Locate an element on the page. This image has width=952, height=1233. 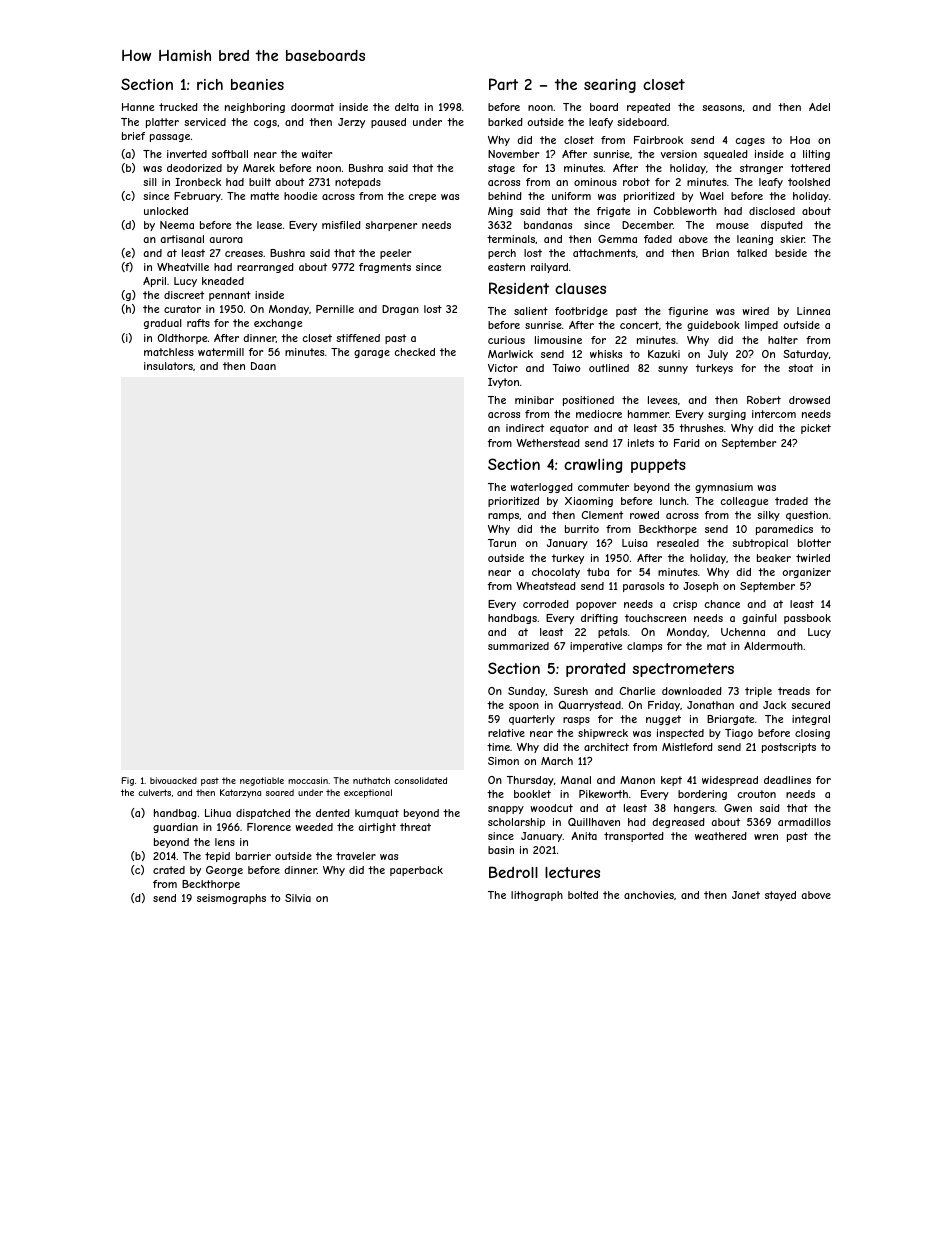
Adel is located at coordinates (819, 107).
